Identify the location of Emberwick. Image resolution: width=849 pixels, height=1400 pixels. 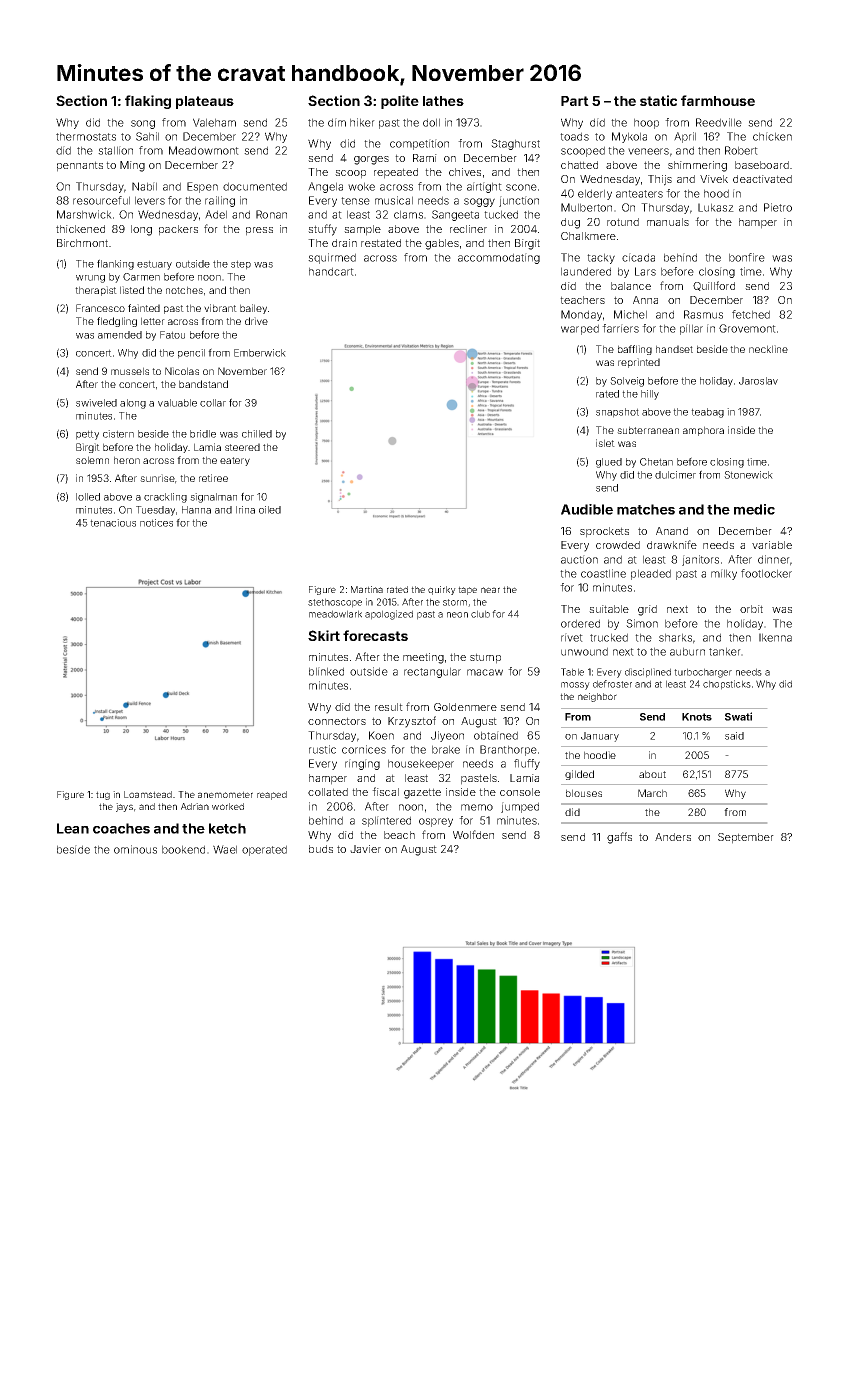
(260, 353).
